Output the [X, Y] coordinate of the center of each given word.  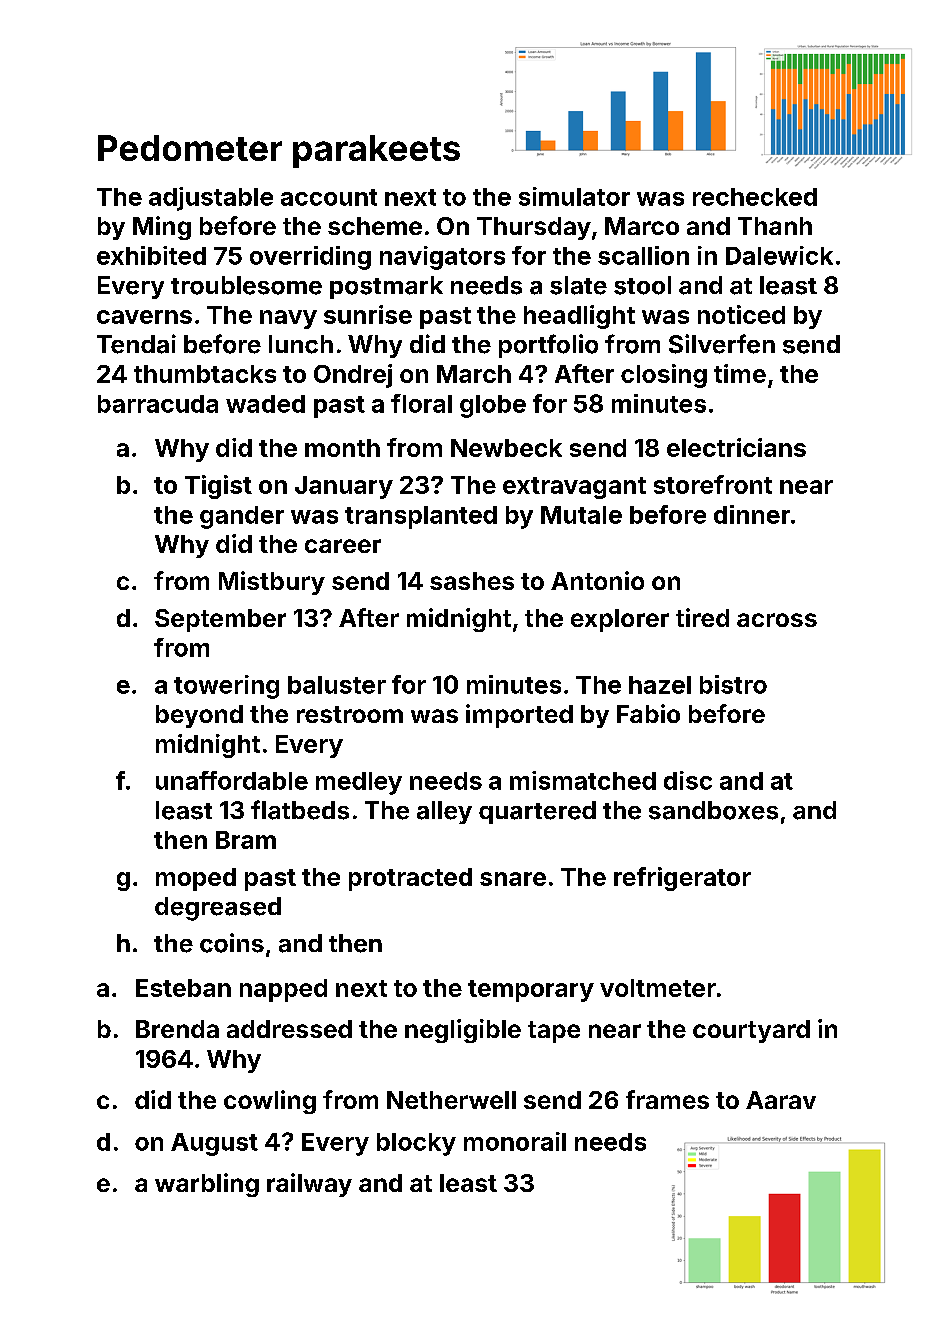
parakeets [376, 151]
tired [702, 617]
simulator [574, 196]
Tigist [218, 487]
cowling [270, 1102]
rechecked [755, 197]
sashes [472, 581]
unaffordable [232, 780]
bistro [733, 684]
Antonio [597, 580]
